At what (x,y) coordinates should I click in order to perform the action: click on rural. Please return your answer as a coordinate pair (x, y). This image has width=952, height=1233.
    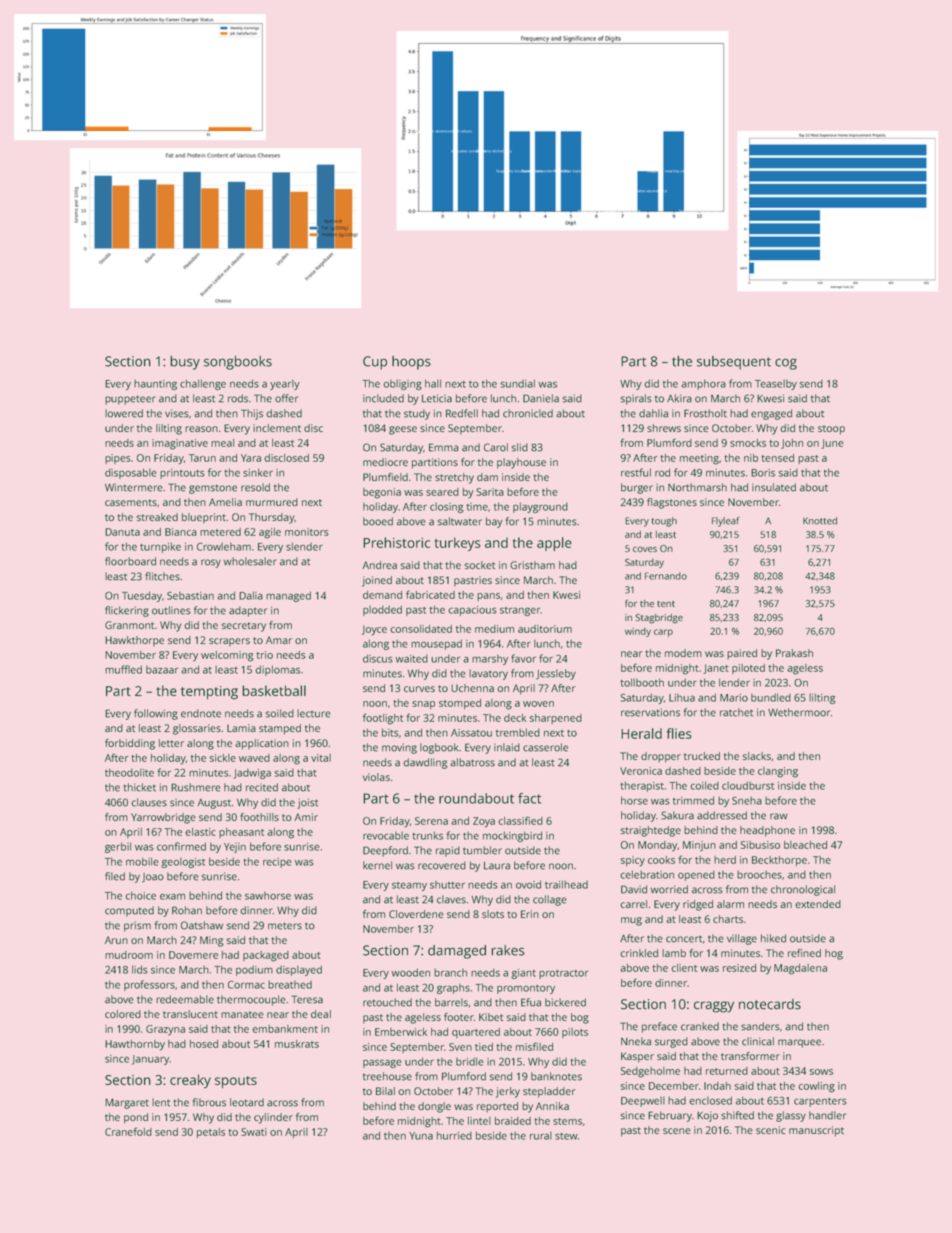
    Looking at the image, I should click on (541, 1135).
